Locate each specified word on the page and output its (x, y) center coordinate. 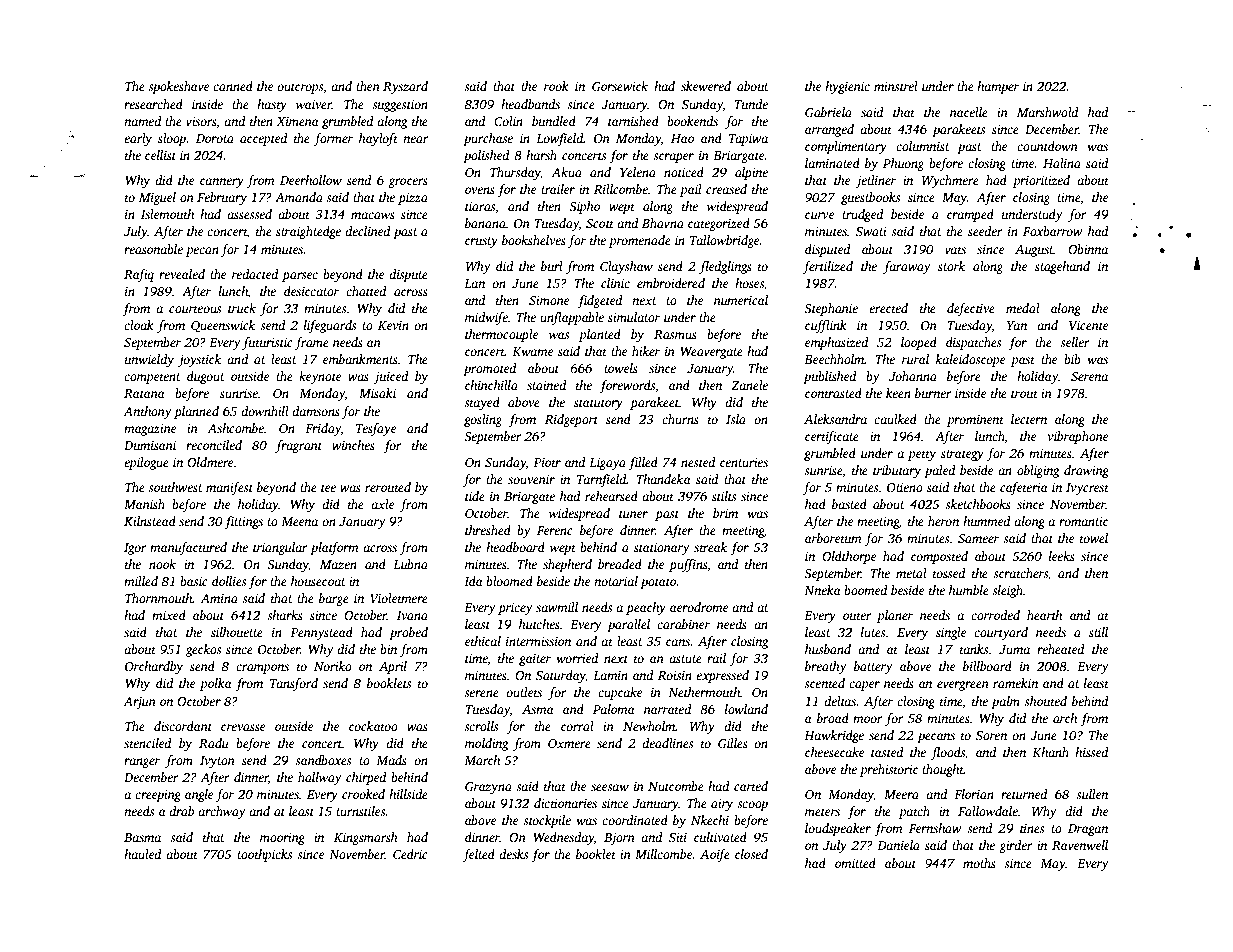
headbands (530, 104)
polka (216, 684)
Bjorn (619, 839)
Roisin (675, 675)
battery (873, 667)
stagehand (1062, 267)
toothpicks (264, 855)
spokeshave (178, 87)
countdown (1047, 146)
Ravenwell (1080, 845)
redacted (255, 274)
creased (726, 189)
